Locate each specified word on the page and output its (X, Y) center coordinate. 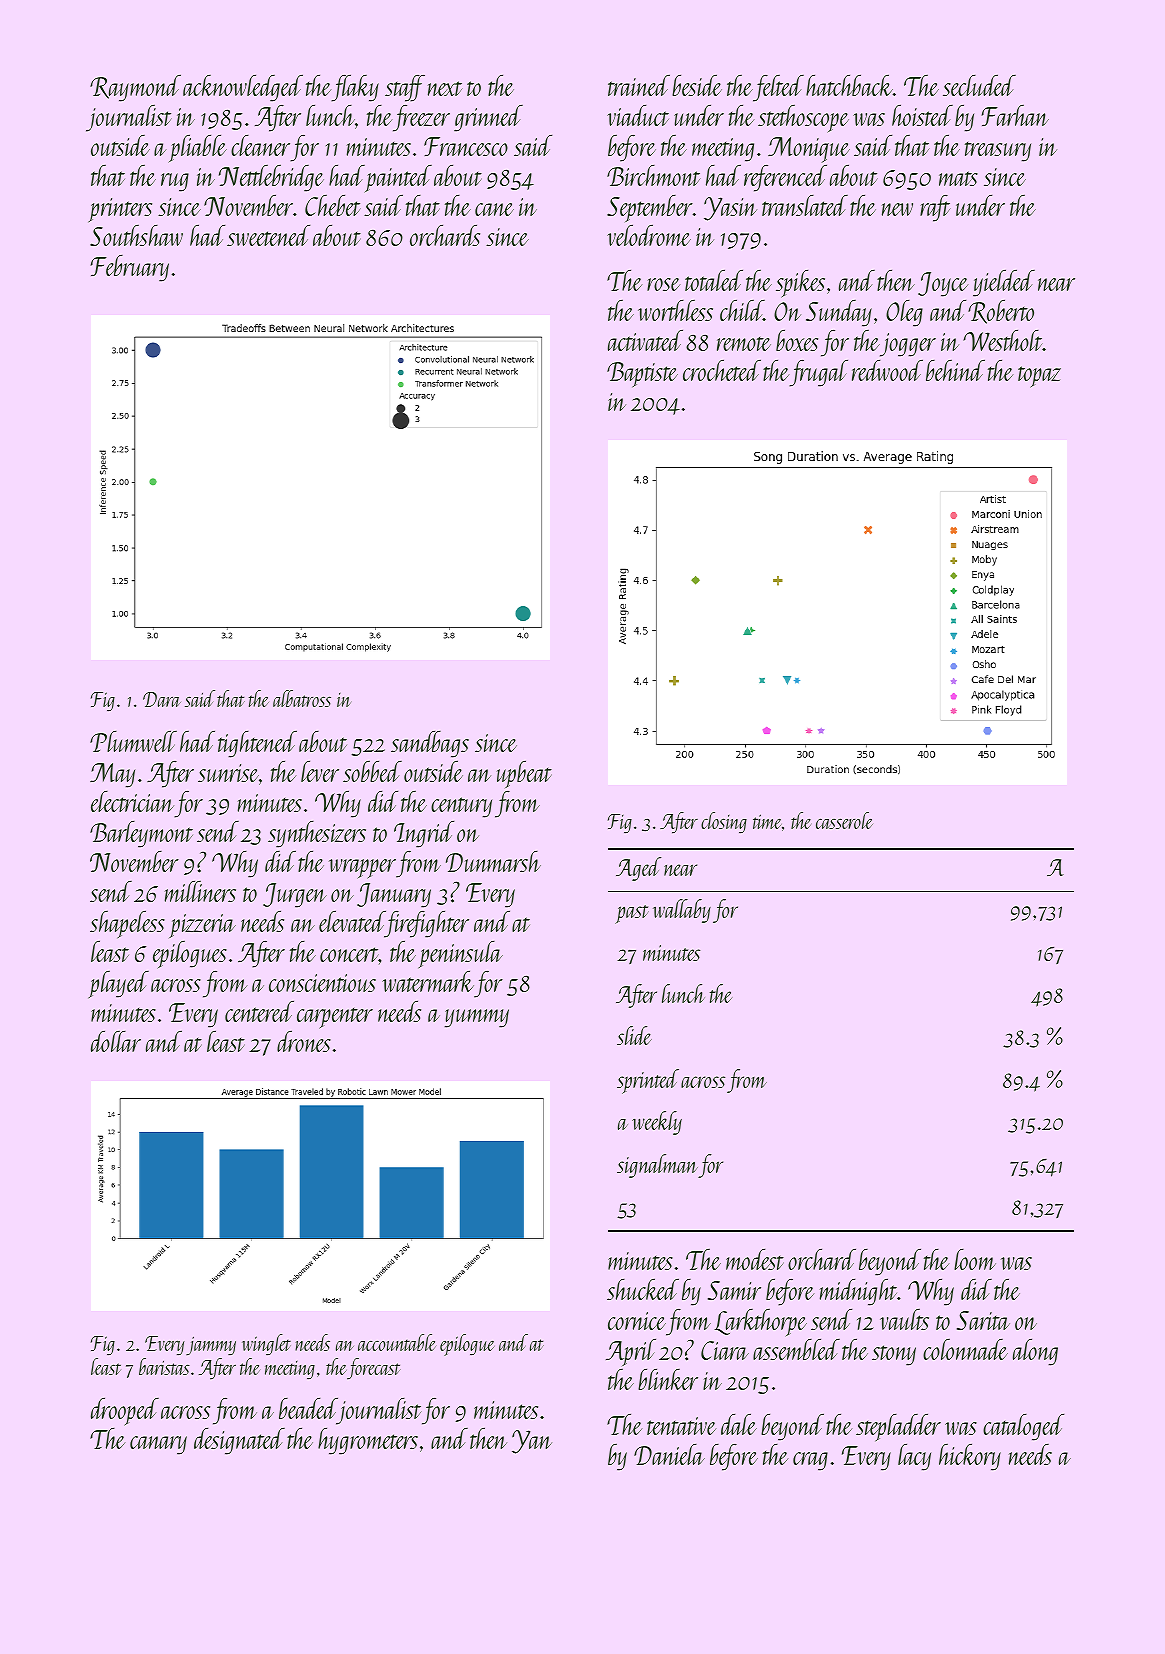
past (632, 914)
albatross (302, 698)
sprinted (648, 1081)
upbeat (524, 774)
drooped (125, 1411)
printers (120, 210)
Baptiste (642, 374)
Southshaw (136, 235)
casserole (844, 820)
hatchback (849, 85)
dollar (116, 1041)
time (767, 821)
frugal (818, 373)
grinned (488, 118)
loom (975, 1259)
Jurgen (295, 895)
